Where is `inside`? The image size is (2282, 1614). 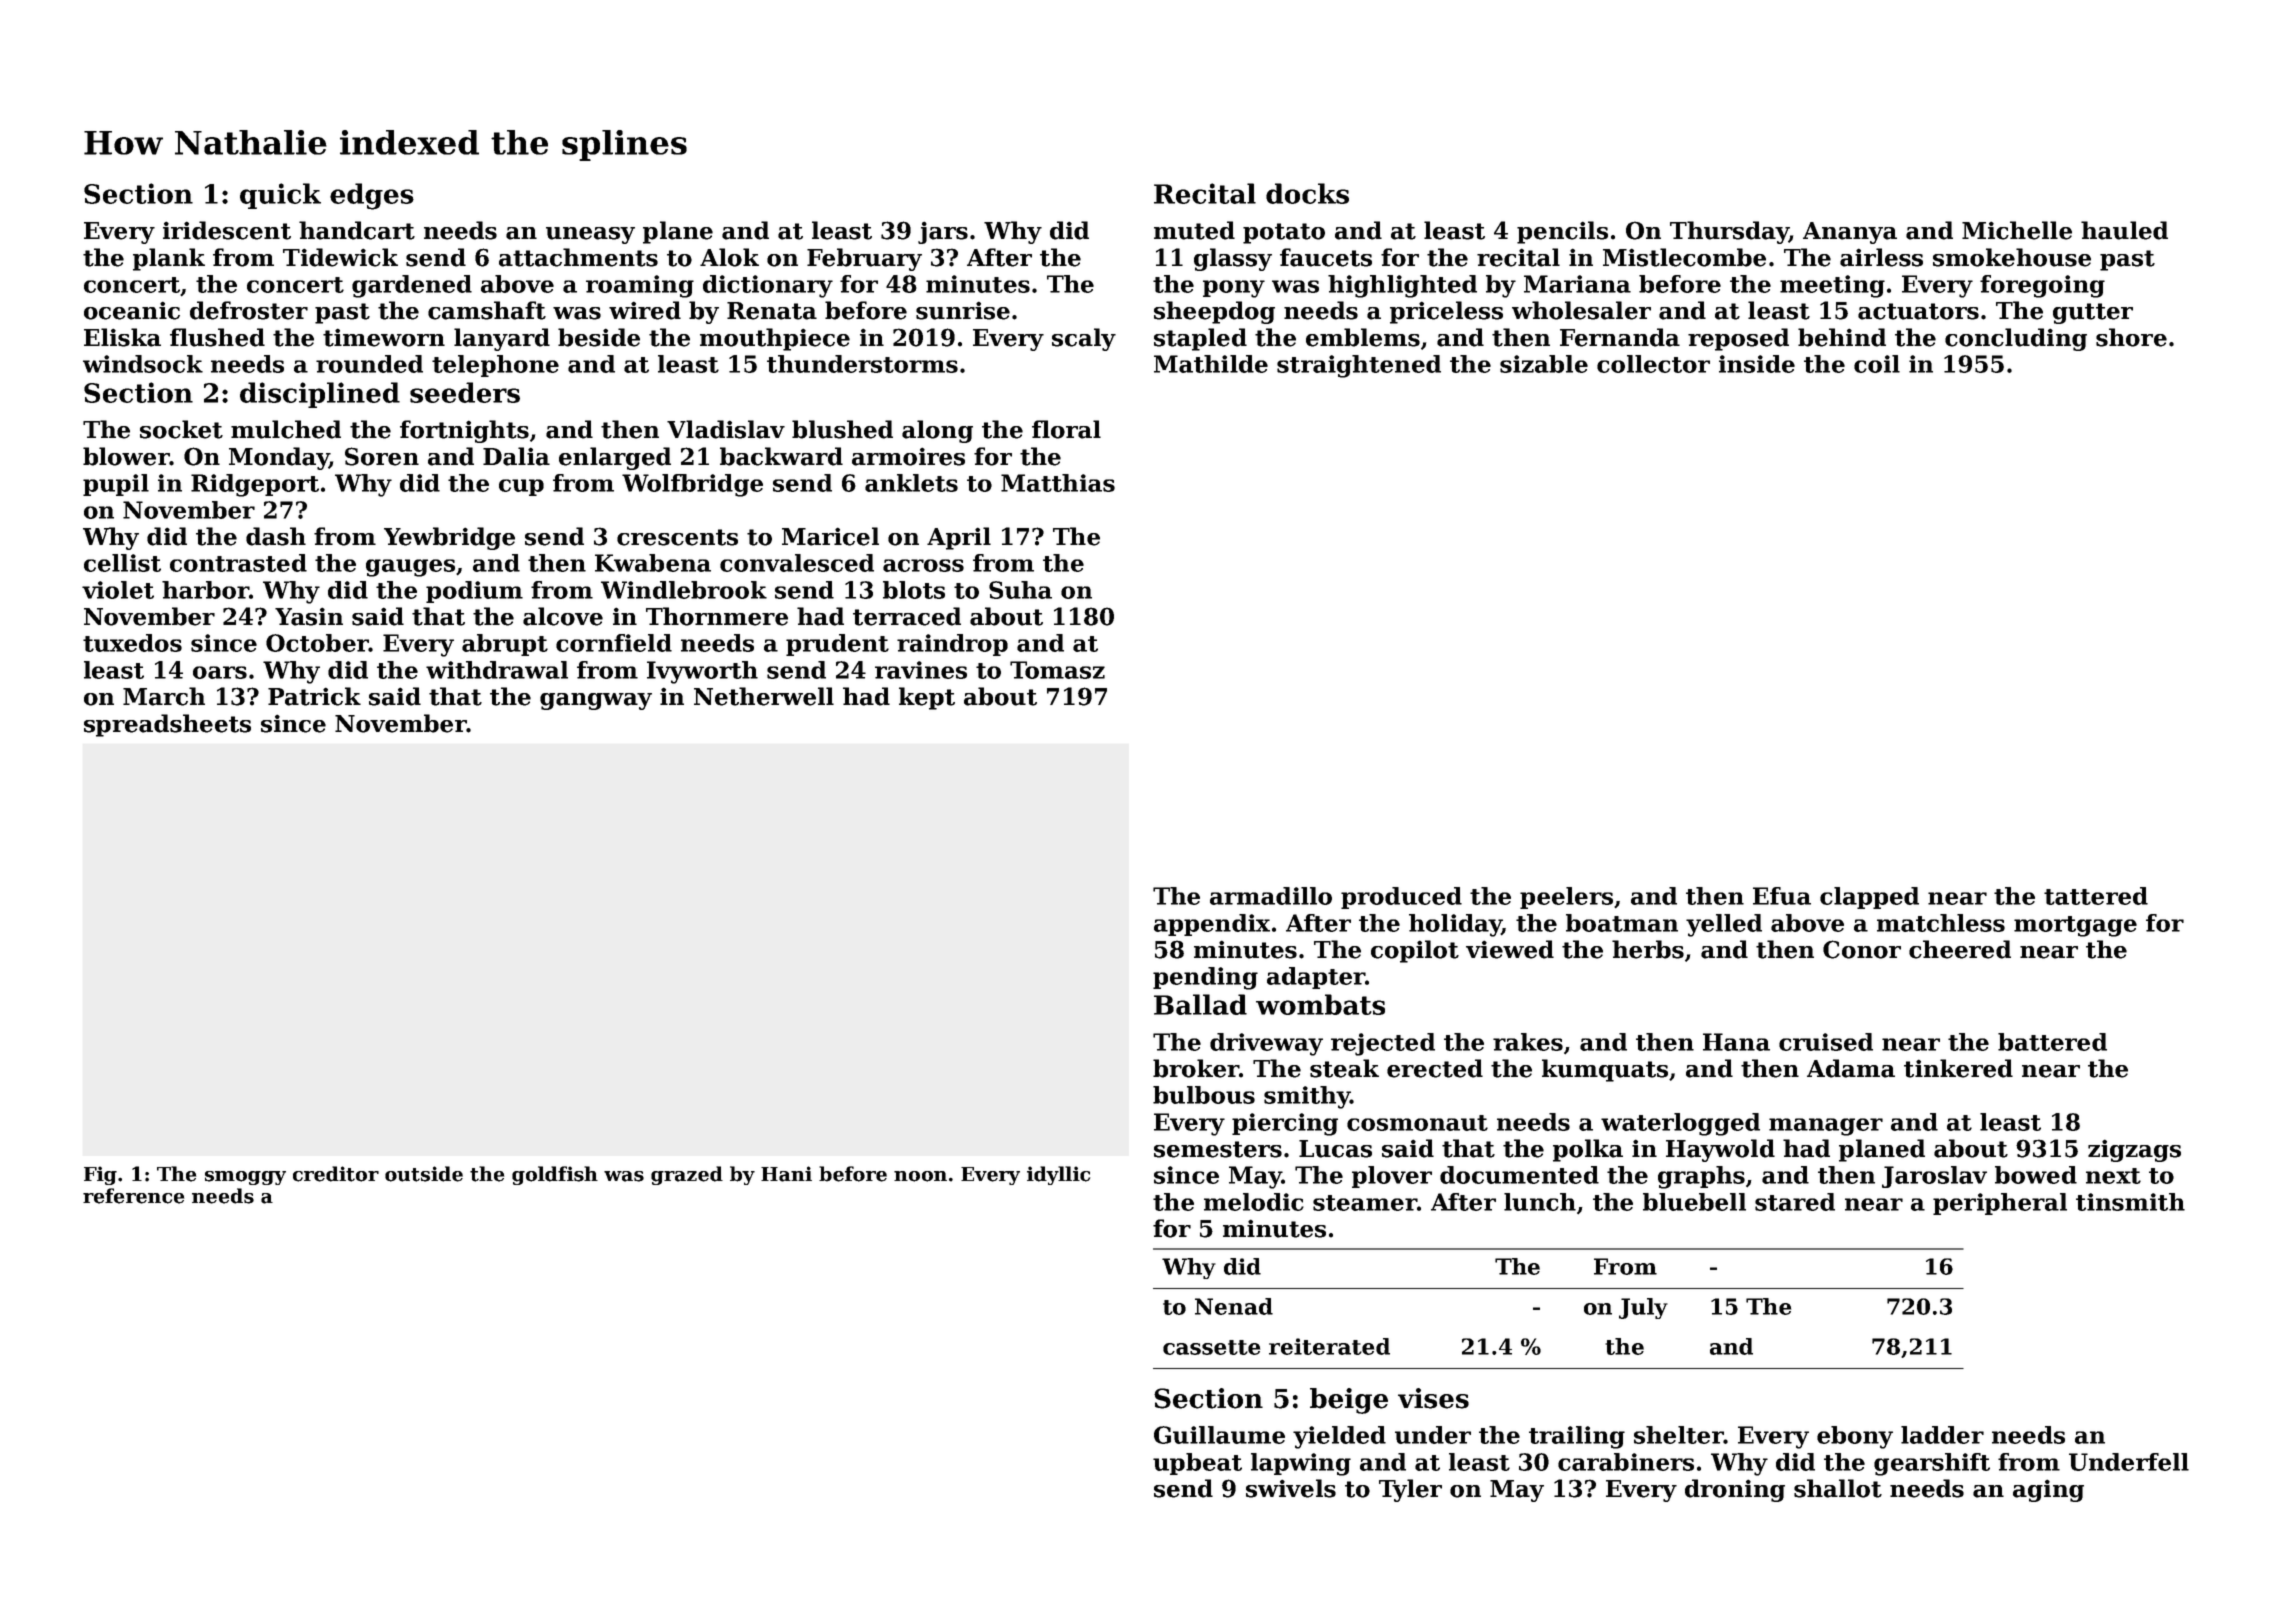
inside is located at coordinates (1757, 364).
